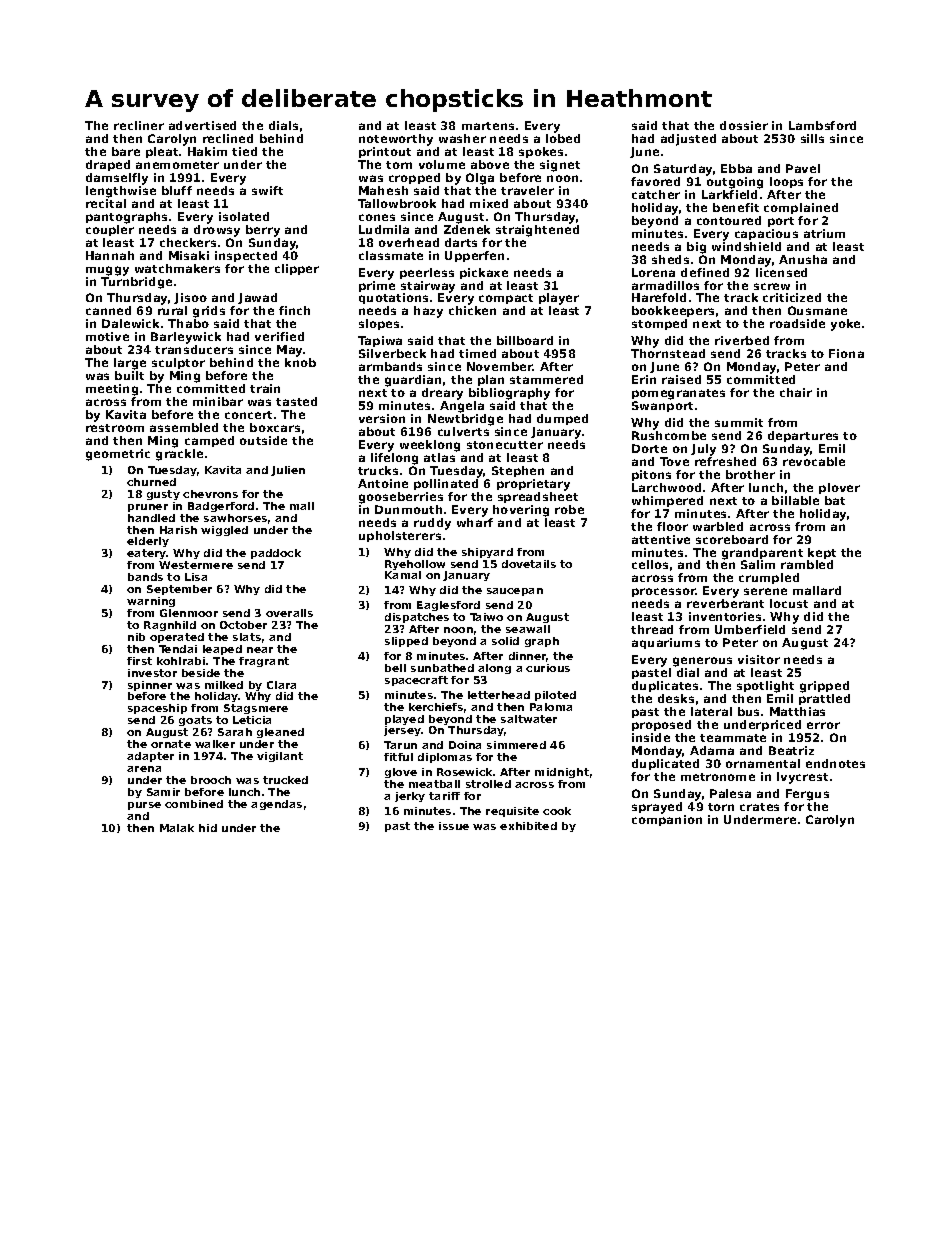 The image size is (952, 1233). Describe the element at coordinates (139, 125) in the screenshot. I see `recliner` at that location.
